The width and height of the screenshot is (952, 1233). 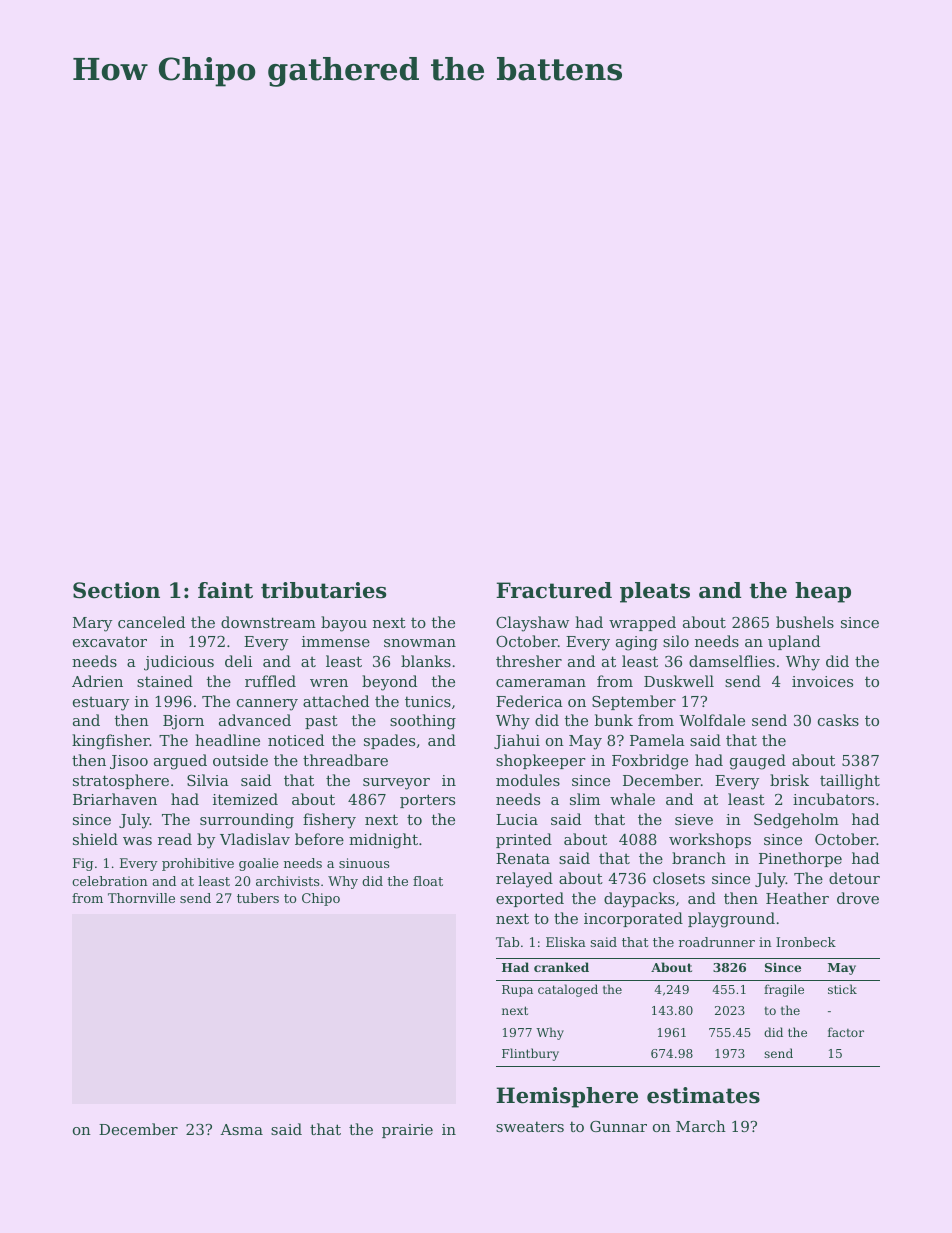 What do you see at coordinates (389, 741) in the screenshot?
I see `spades` at bounding box center [389, 741].
